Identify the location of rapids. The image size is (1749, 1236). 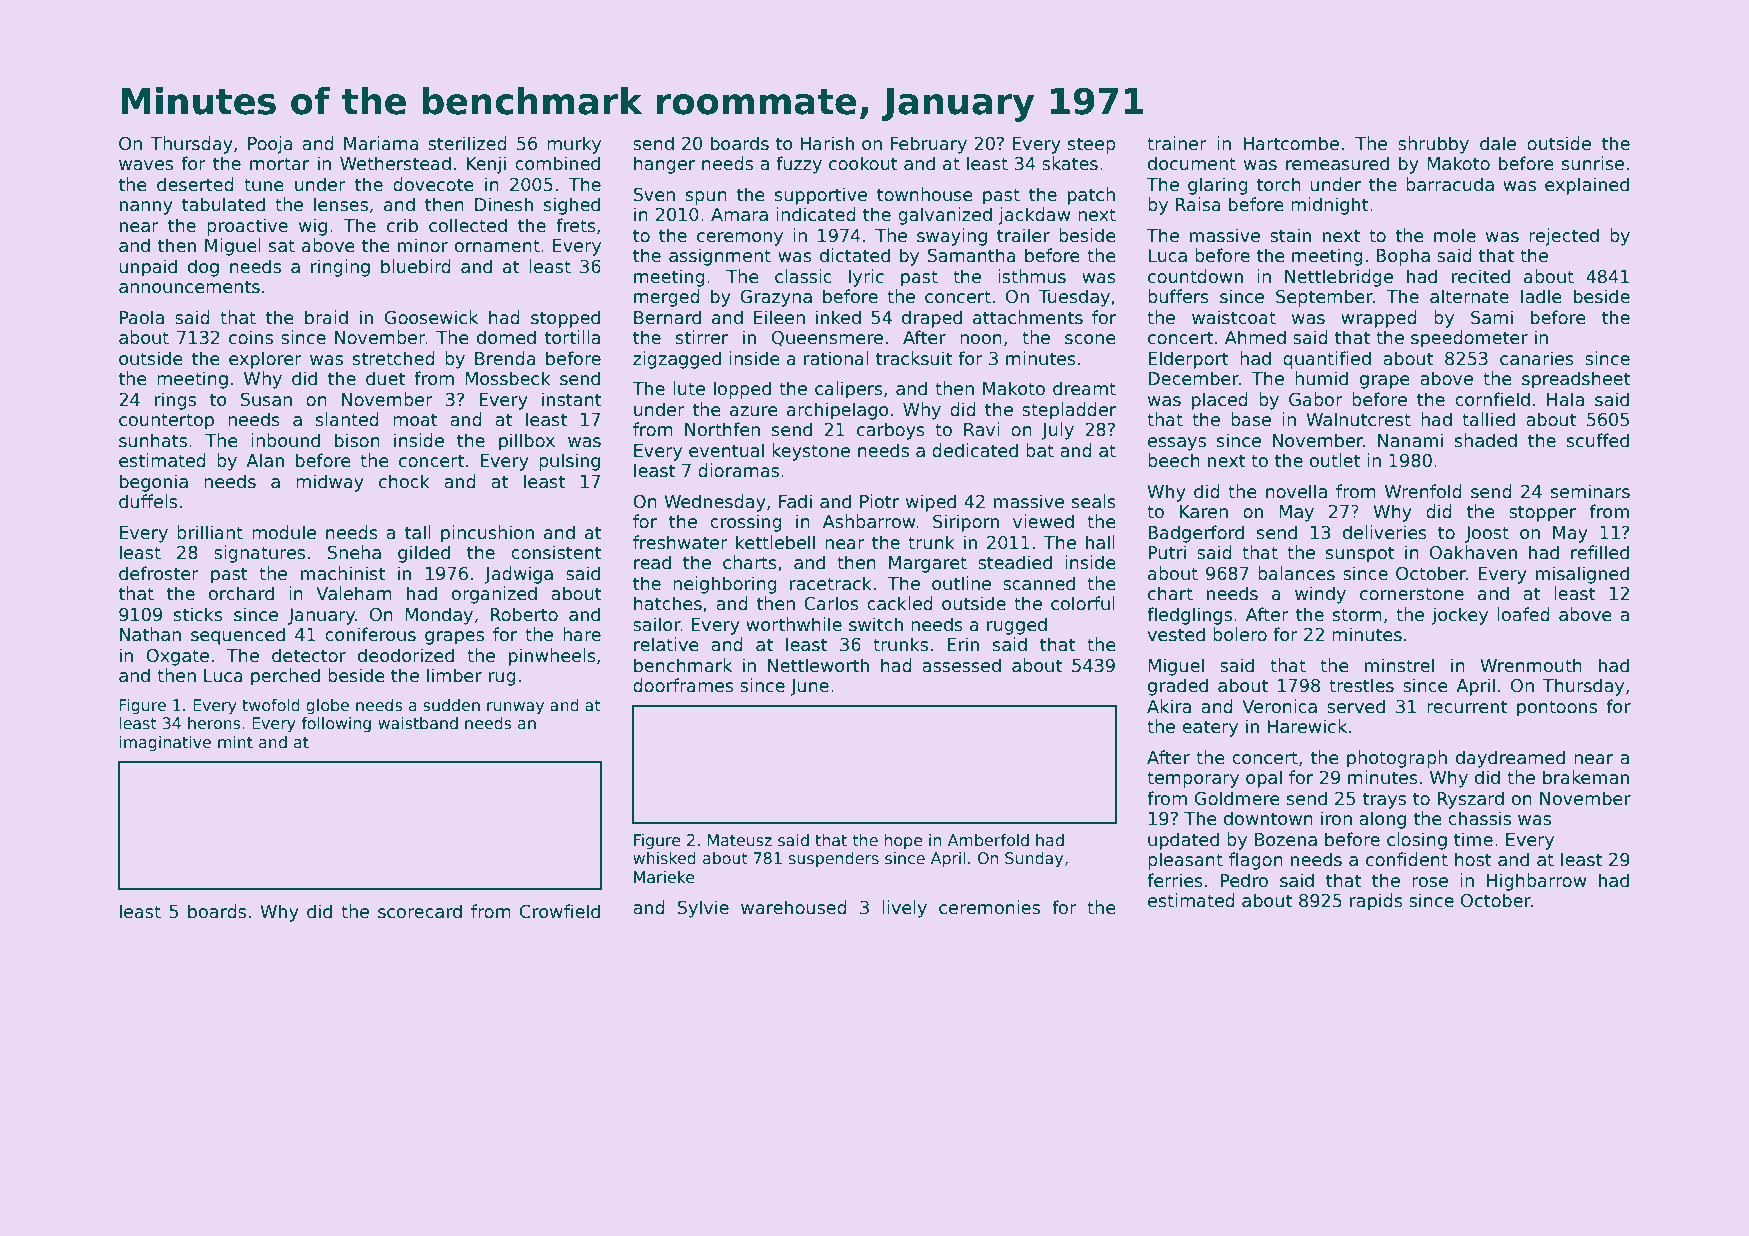
(1376, 902).
